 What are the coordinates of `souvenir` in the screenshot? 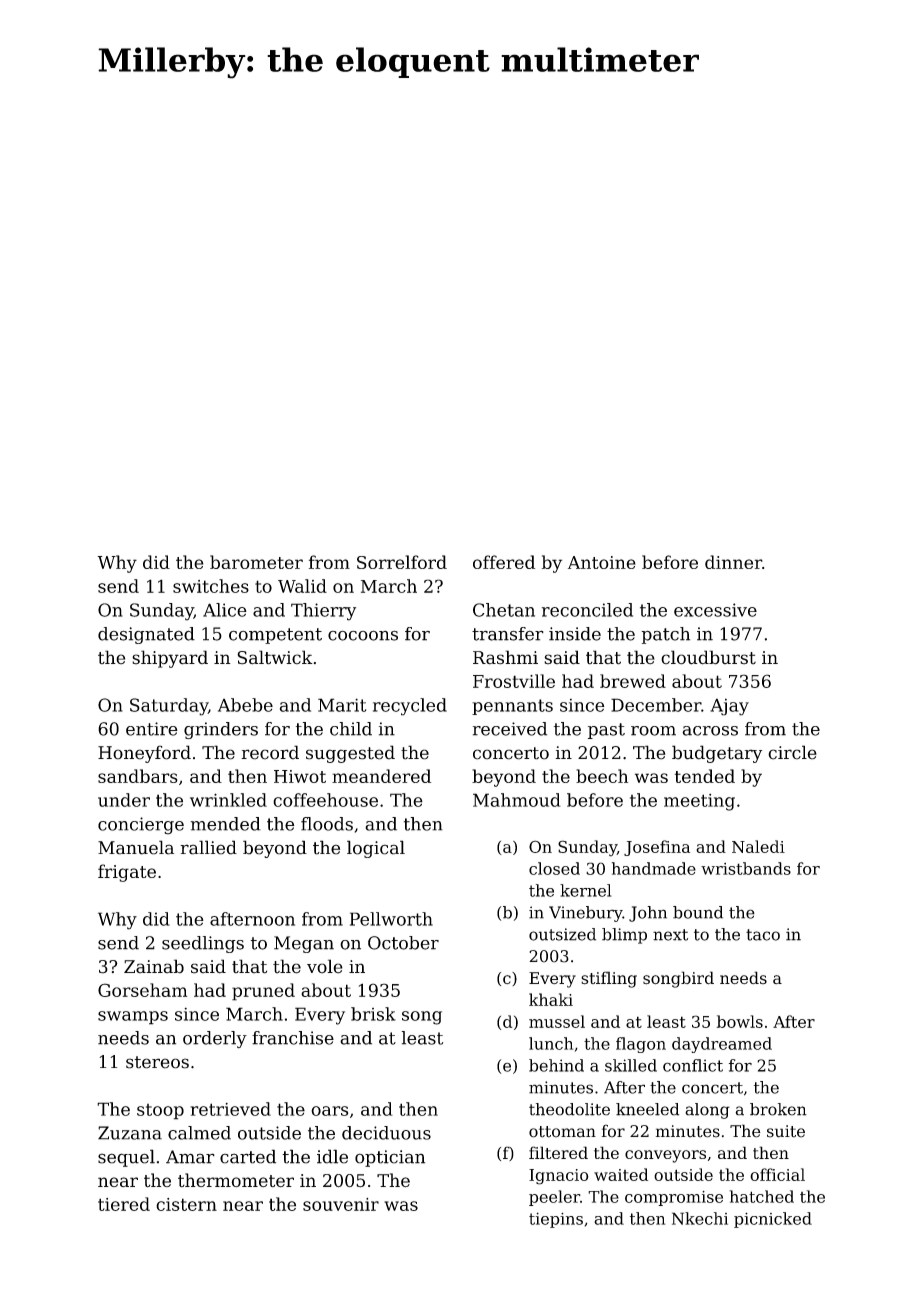 It's located at (341, 1204).
